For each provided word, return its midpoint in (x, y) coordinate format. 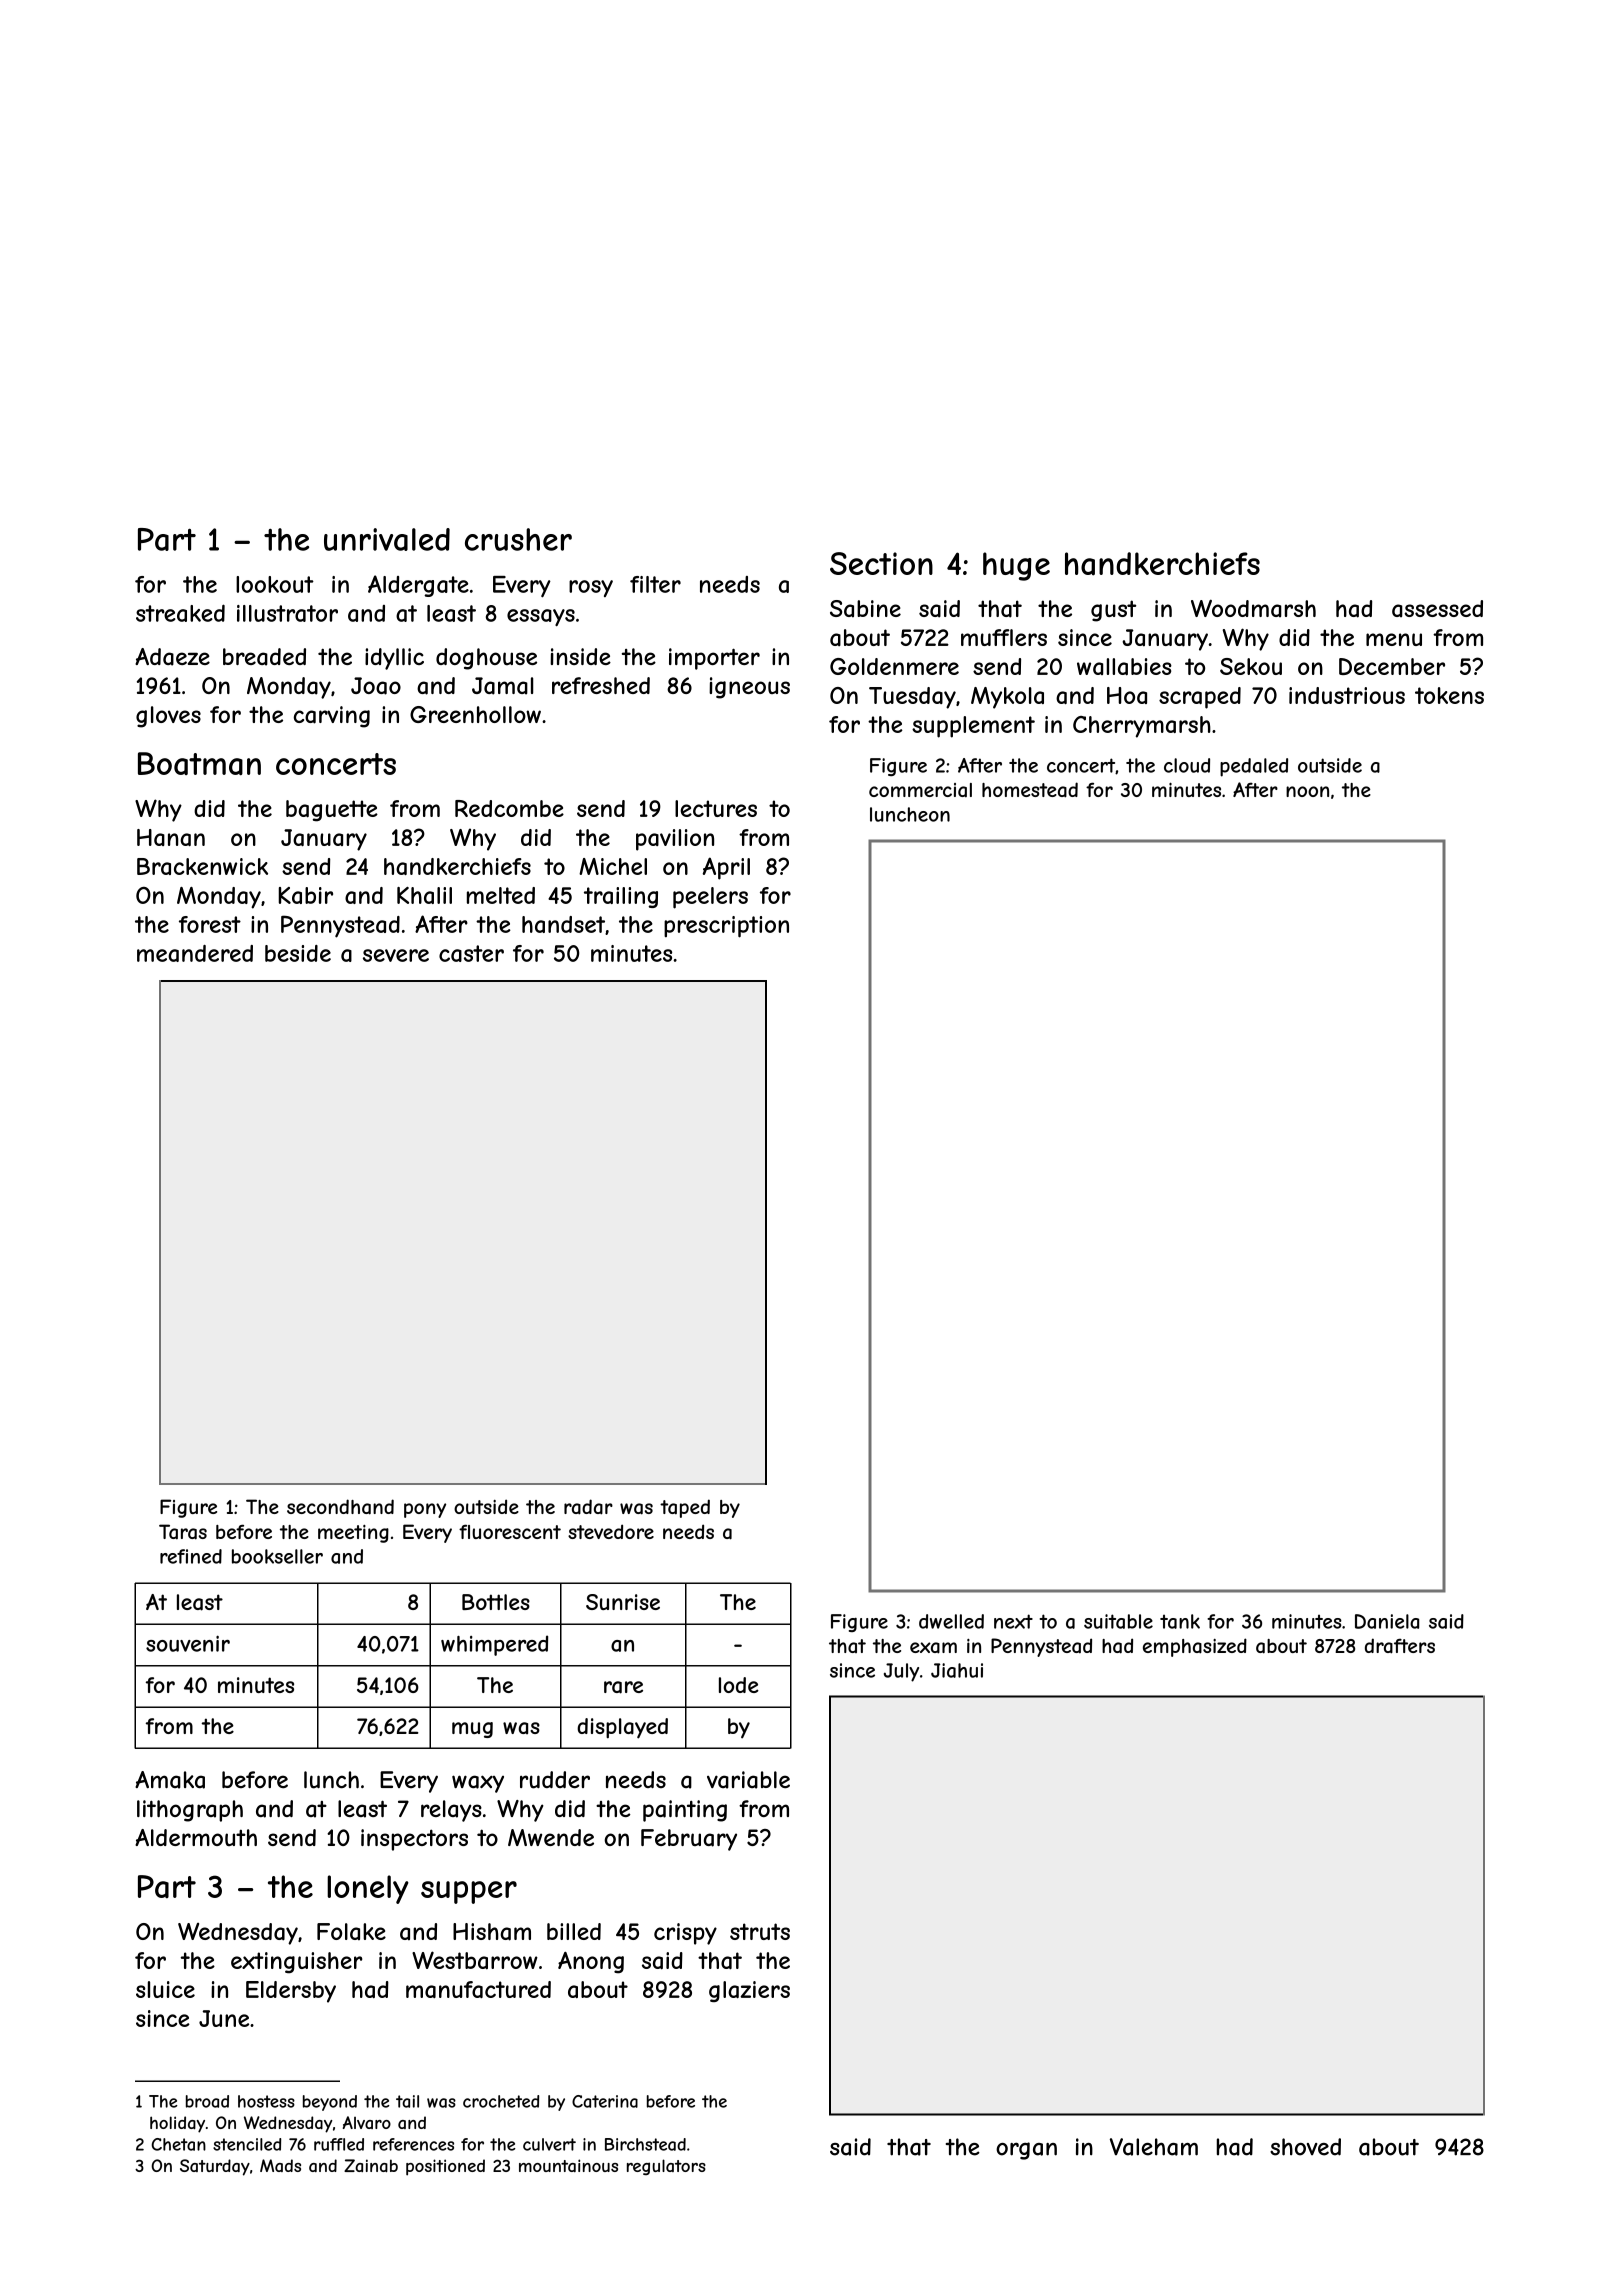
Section (881, 563)
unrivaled (387, 539)
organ (1026, 2151)
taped (685, 1508)
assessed (1437, 608)
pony (425, 1510)
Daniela (1387, 1621)
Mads (280, 2165)
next (1013, 1621)
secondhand (340, 1507)
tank (1180, 1621)
